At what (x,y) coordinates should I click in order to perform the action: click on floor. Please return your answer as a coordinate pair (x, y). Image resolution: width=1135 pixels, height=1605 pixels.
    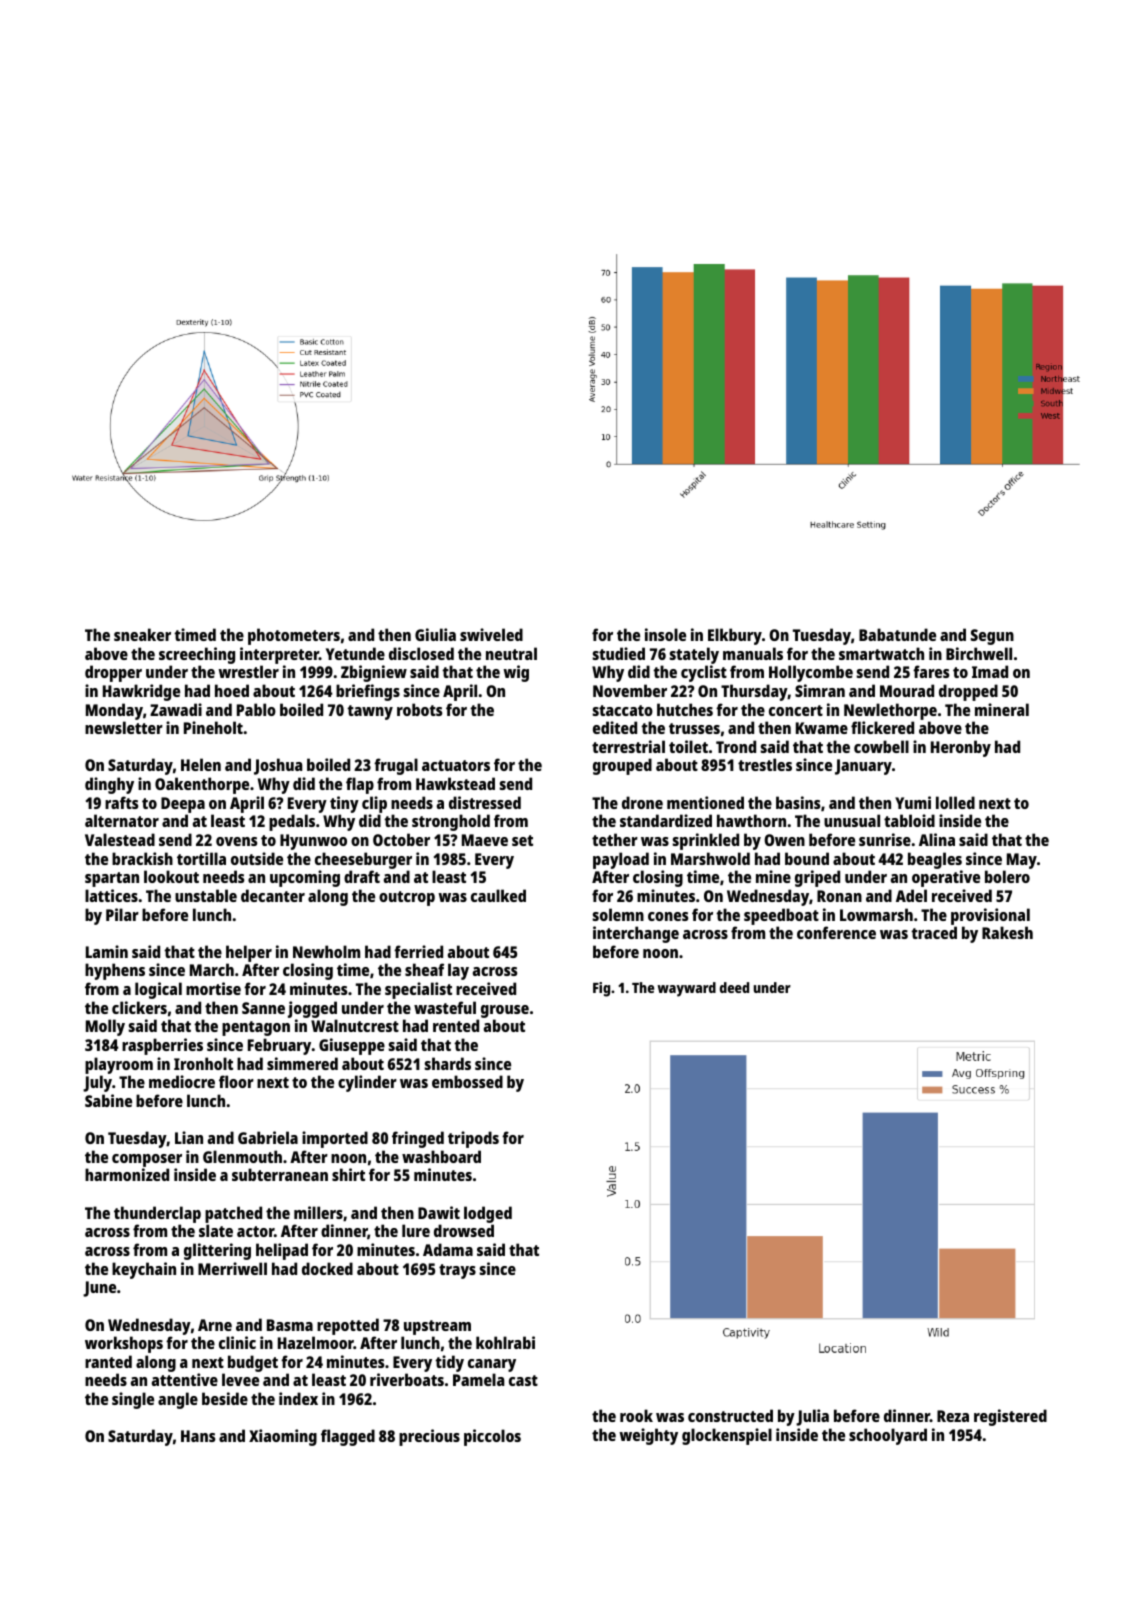
    Looking at the image, I should click on (236, 1081).
